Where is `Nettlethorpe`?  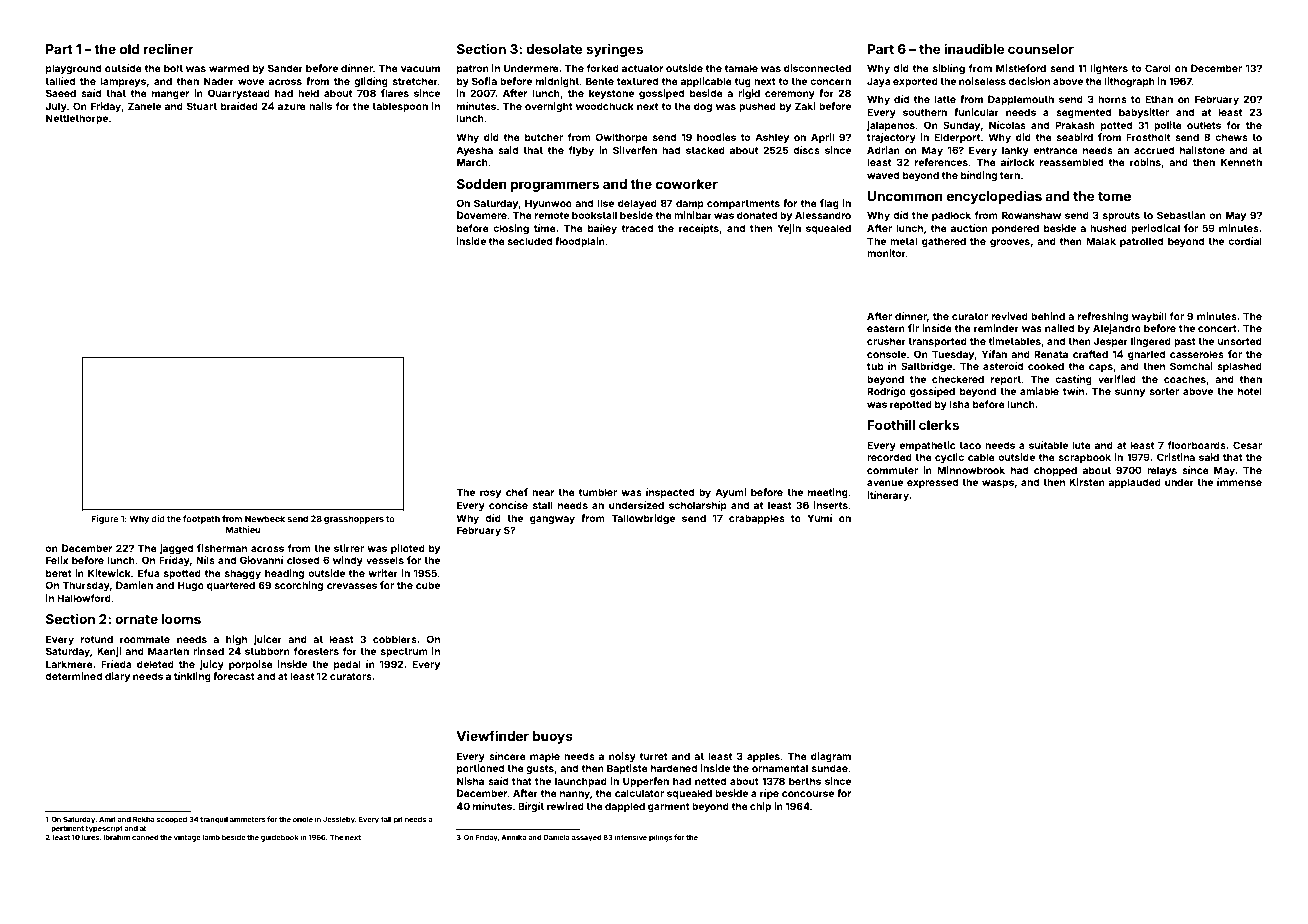
Nettlethorpe is located at coordinates (77, 119).
